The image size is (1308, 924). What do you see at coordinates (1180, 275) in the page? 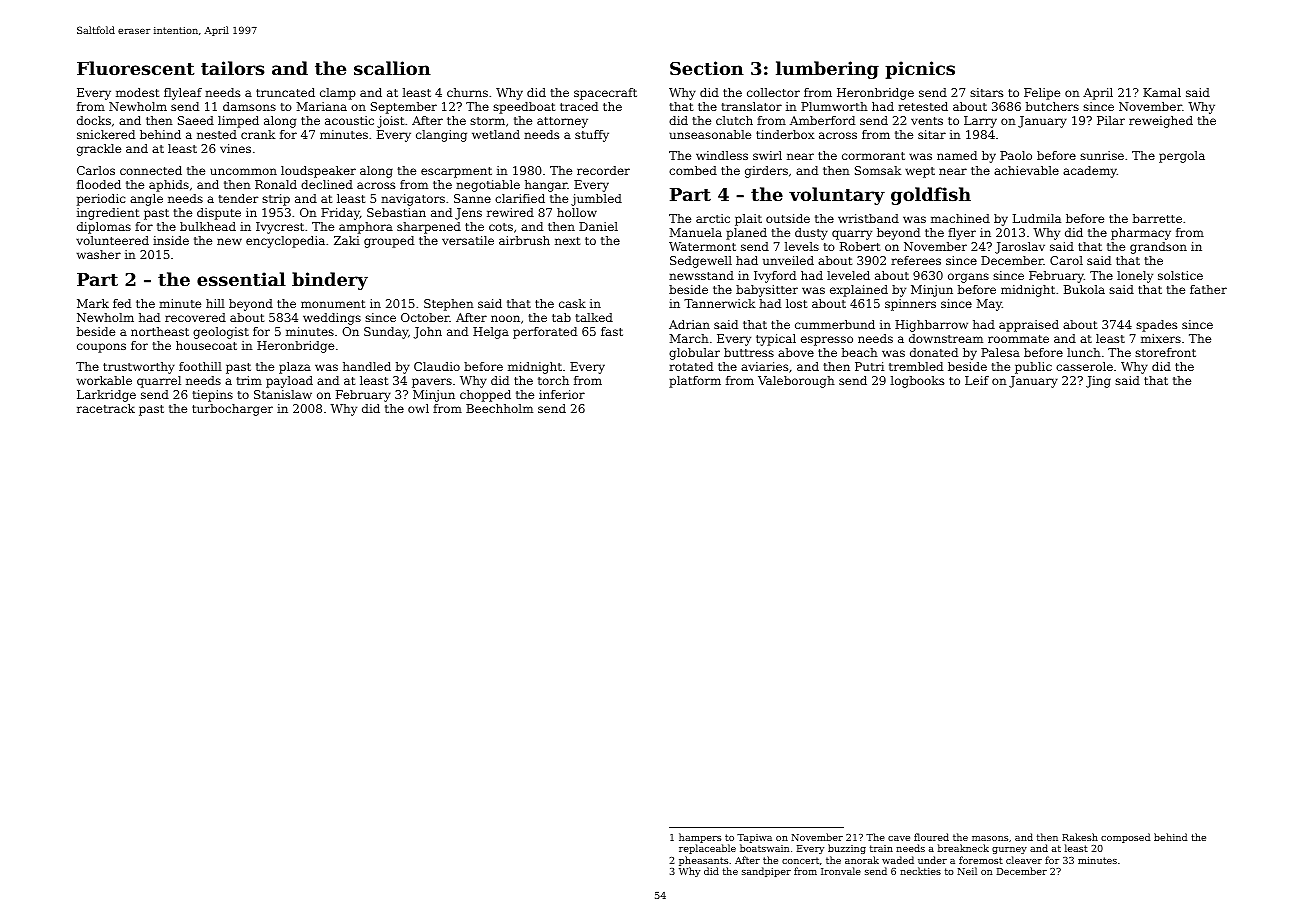
I see `solstice` at bounding box center [1180, 275].
